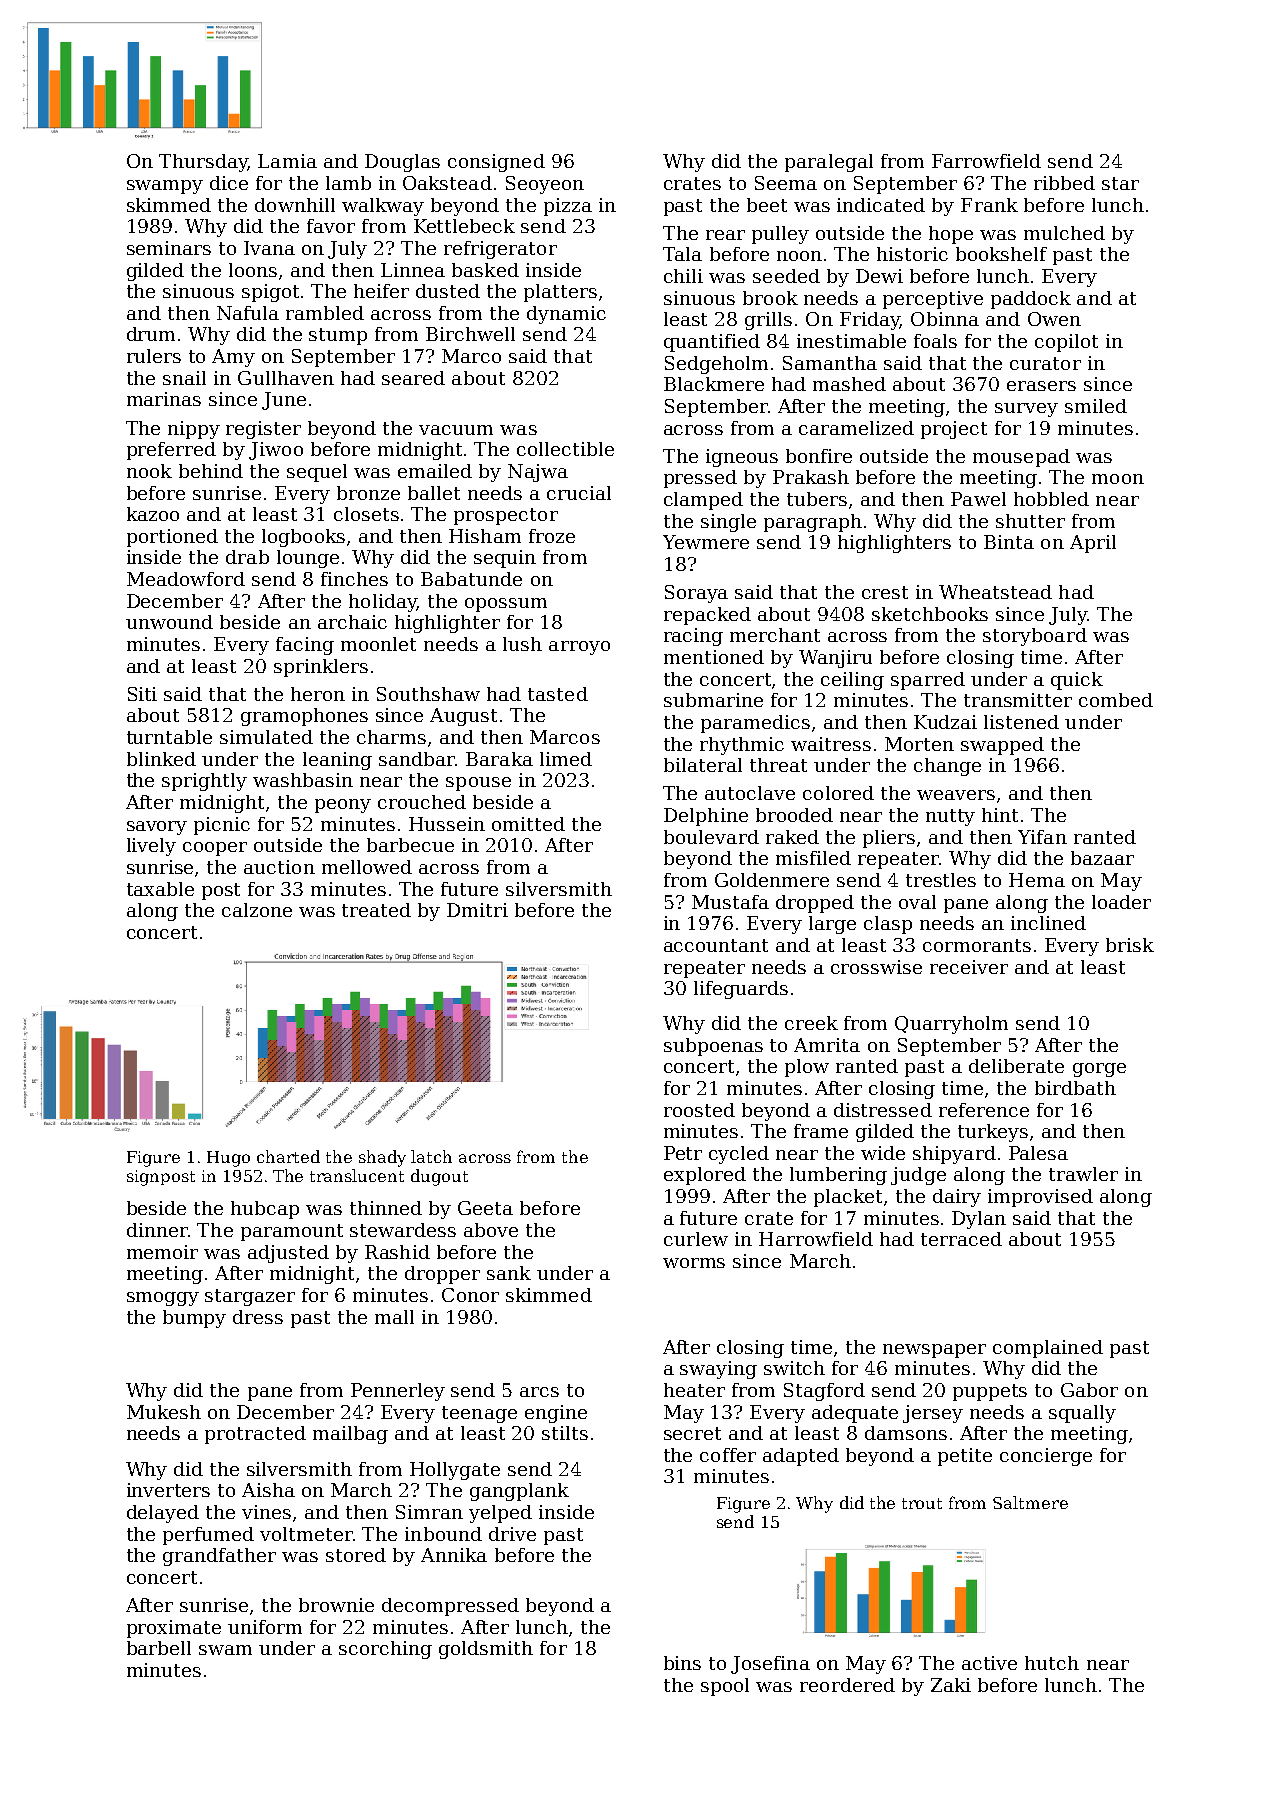 This screenshot has width=1281, height=1811. Describe the element at coordinates (821, 1131) in the screenshot. I see `frame` at that location.
